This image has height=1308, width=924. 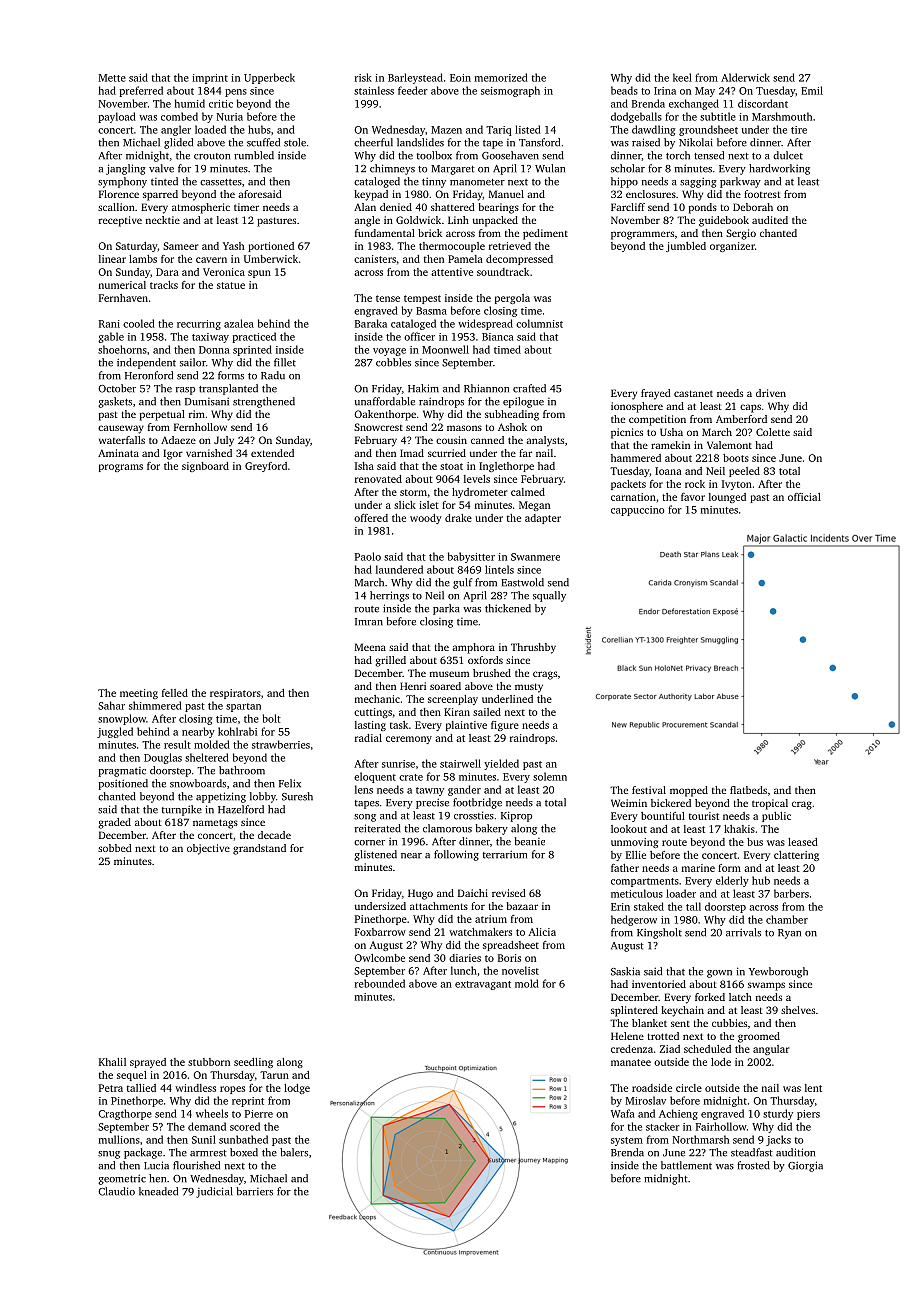 What do you see at coordinates (380, 932) in the image?
I see `Foxbarrow` at bounding box center [380, 932].
